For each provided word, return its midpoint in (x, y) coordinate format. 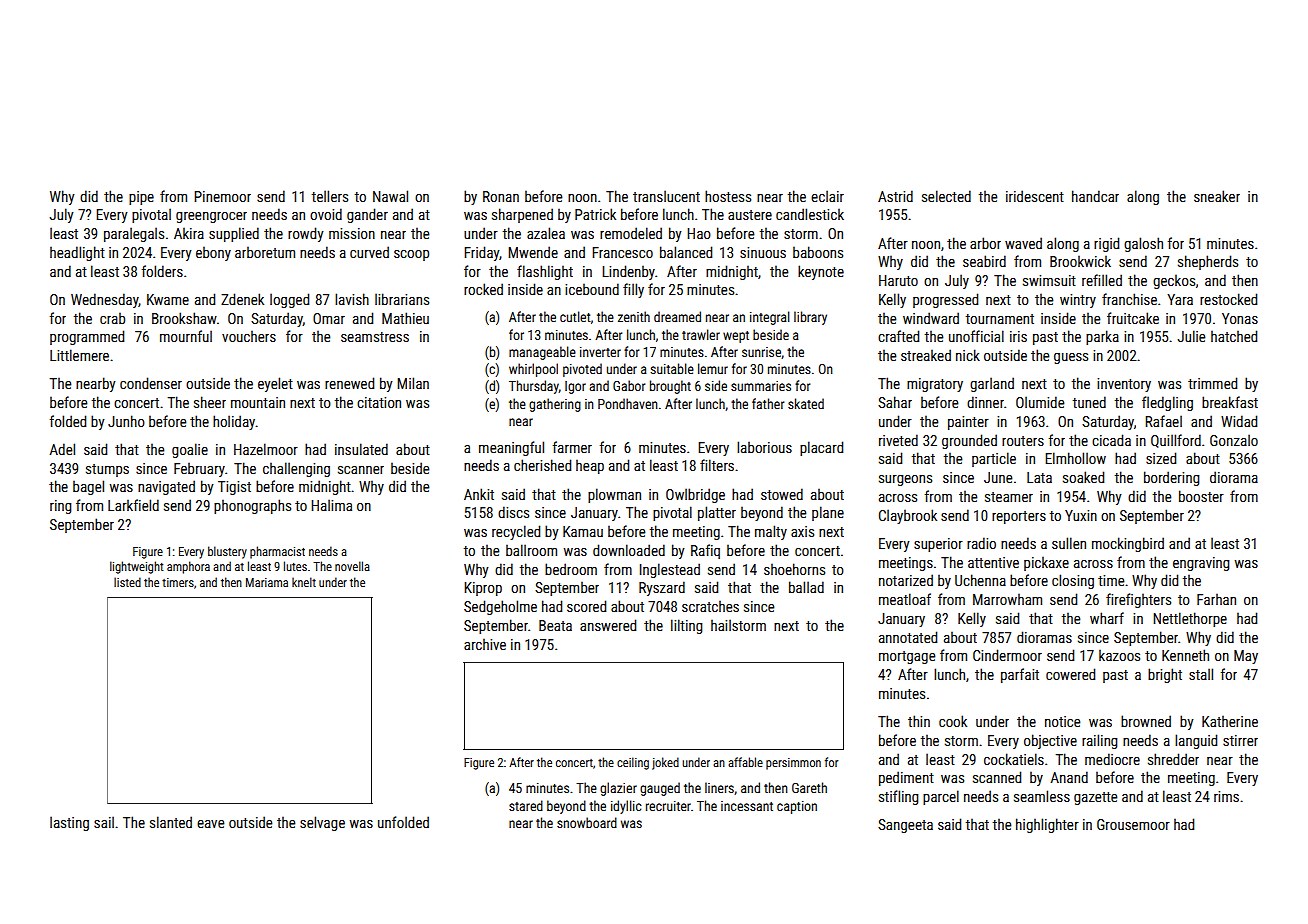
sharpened (522, 215)
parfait (1020, 675)
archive (485, 644)
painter (968, 423)
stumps (107, 470)
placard (821, 448)
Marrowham (1007, 599)
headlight (77, 253)
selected (946, 196)
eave (210, 824)
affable (745, 762)
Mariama (267, 582)
